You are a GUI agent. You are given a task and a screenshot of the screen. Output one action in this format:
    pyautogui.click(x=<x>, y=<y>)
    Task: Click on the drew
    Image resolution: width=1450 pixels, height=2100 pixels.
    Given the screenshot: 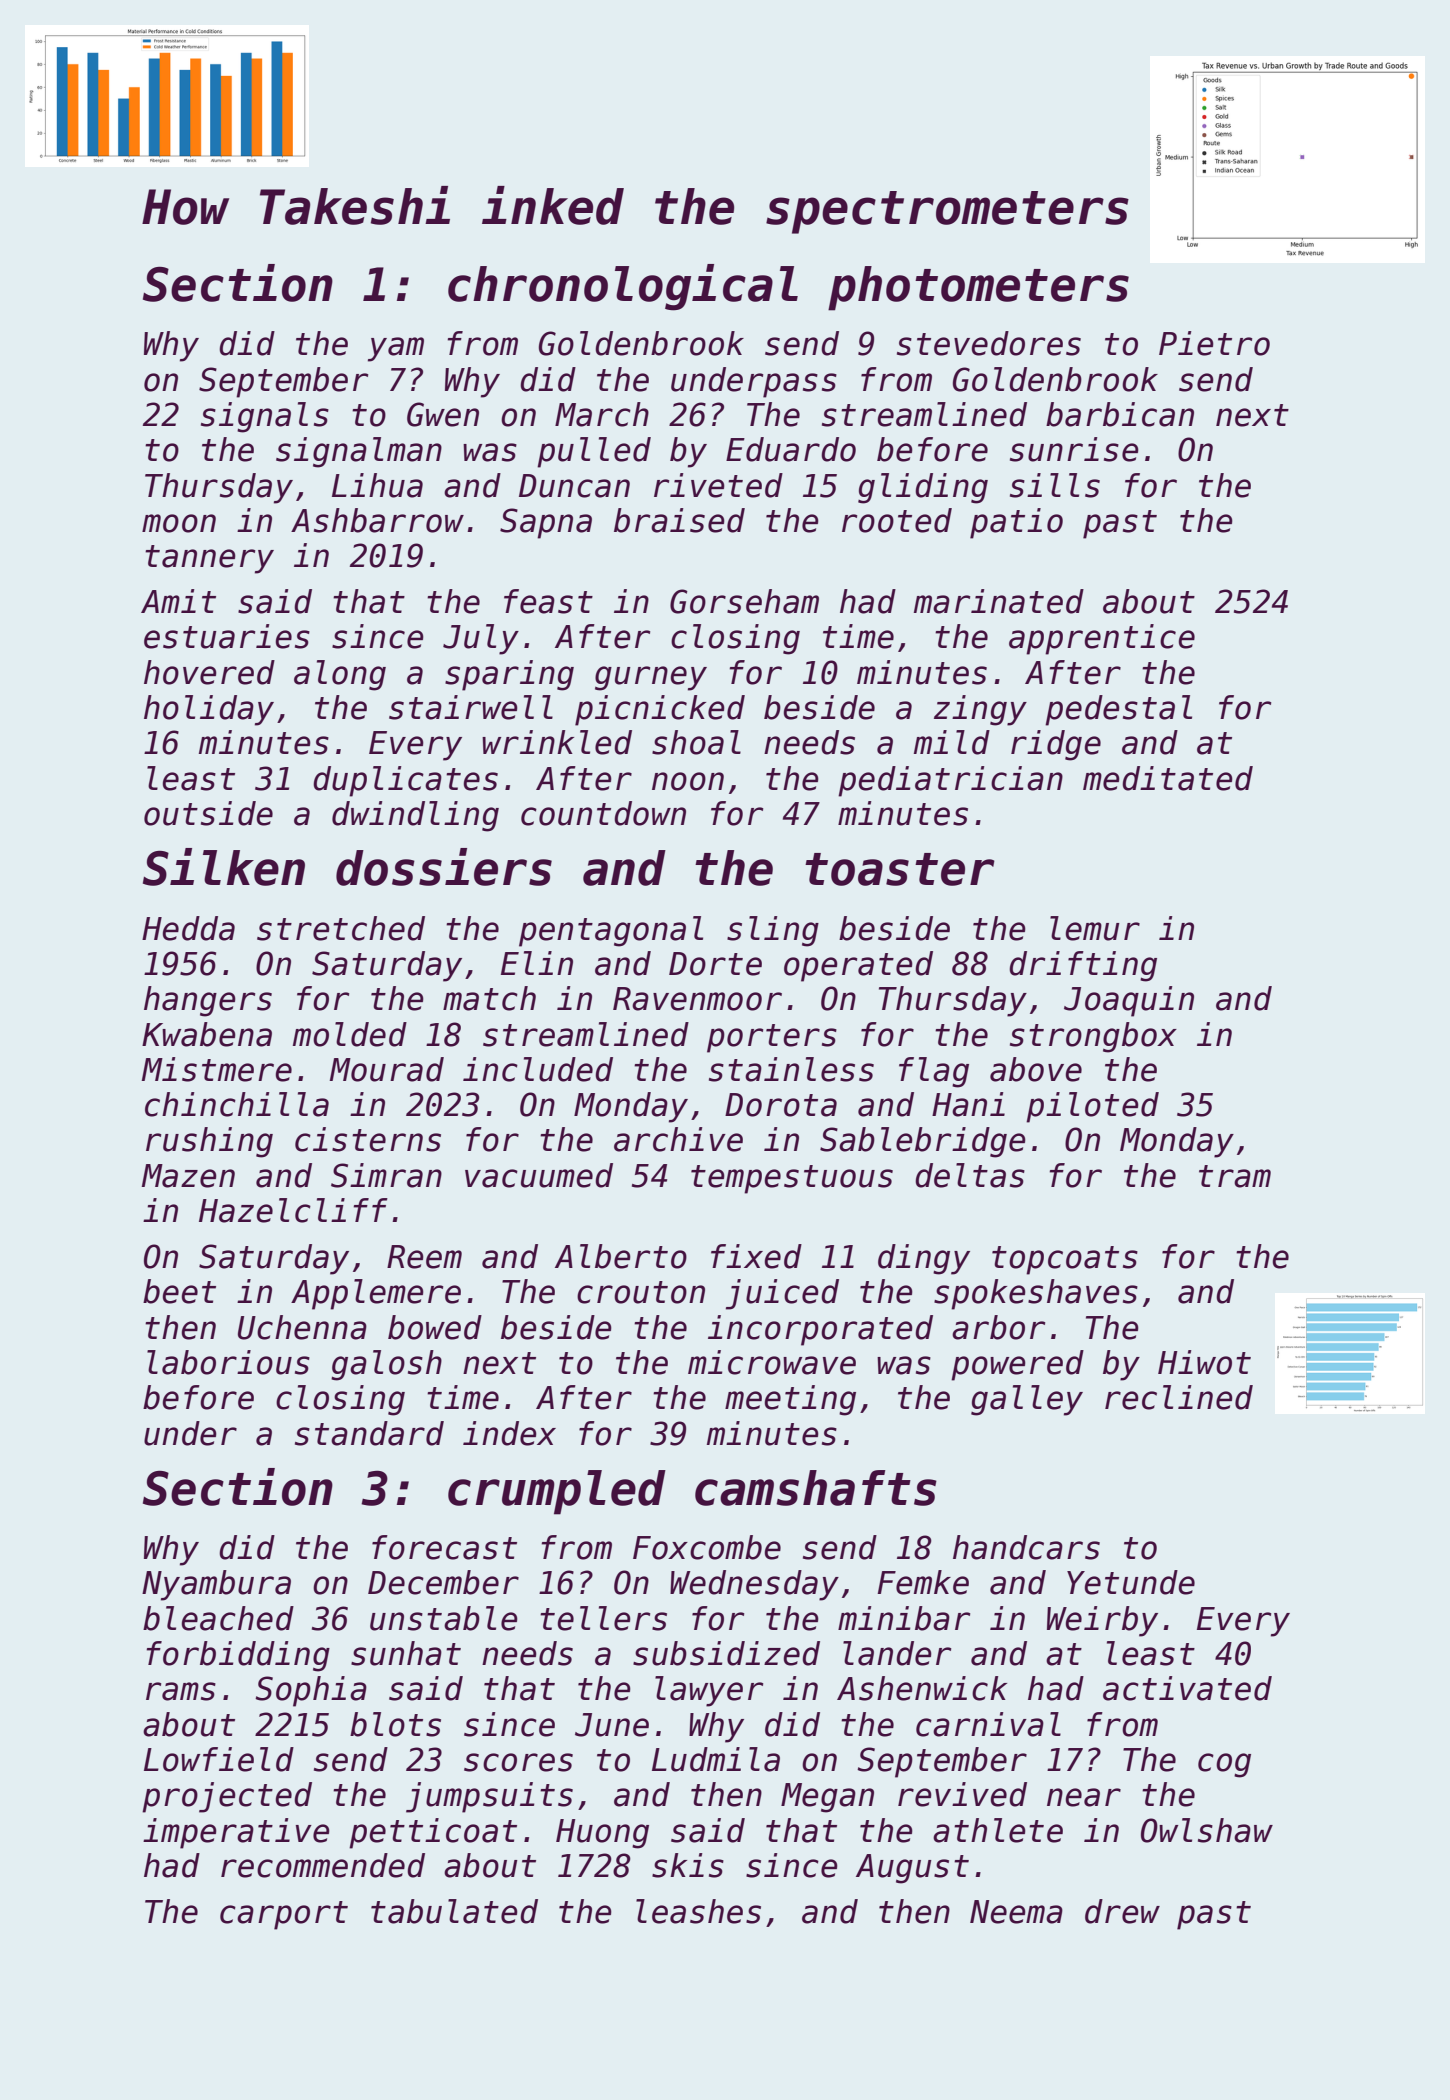 What is the action you would take?
    pyautogui.click(x=1122, y=1911)
